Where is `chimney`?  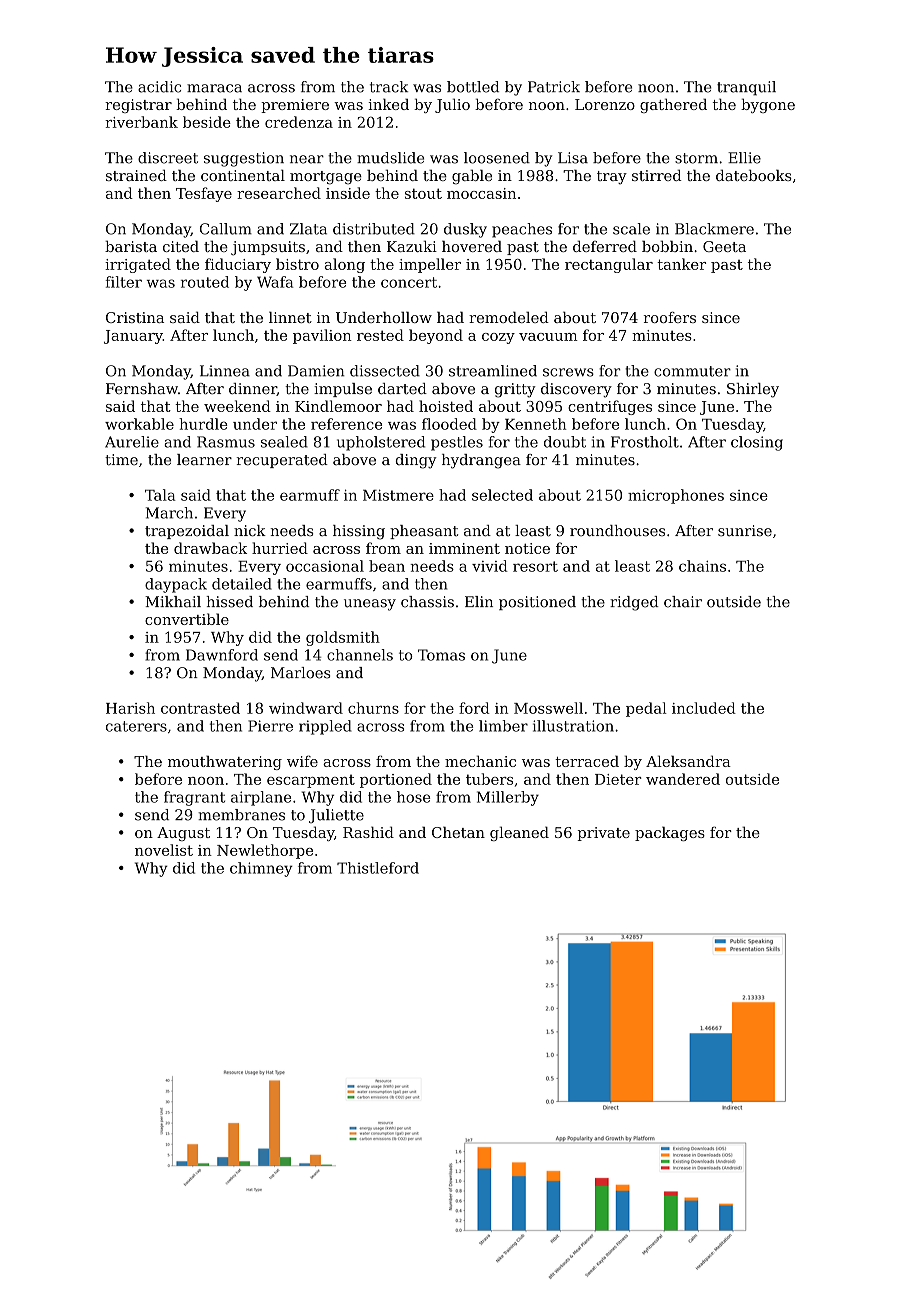 chimney is located at coordinates (261, 869).
